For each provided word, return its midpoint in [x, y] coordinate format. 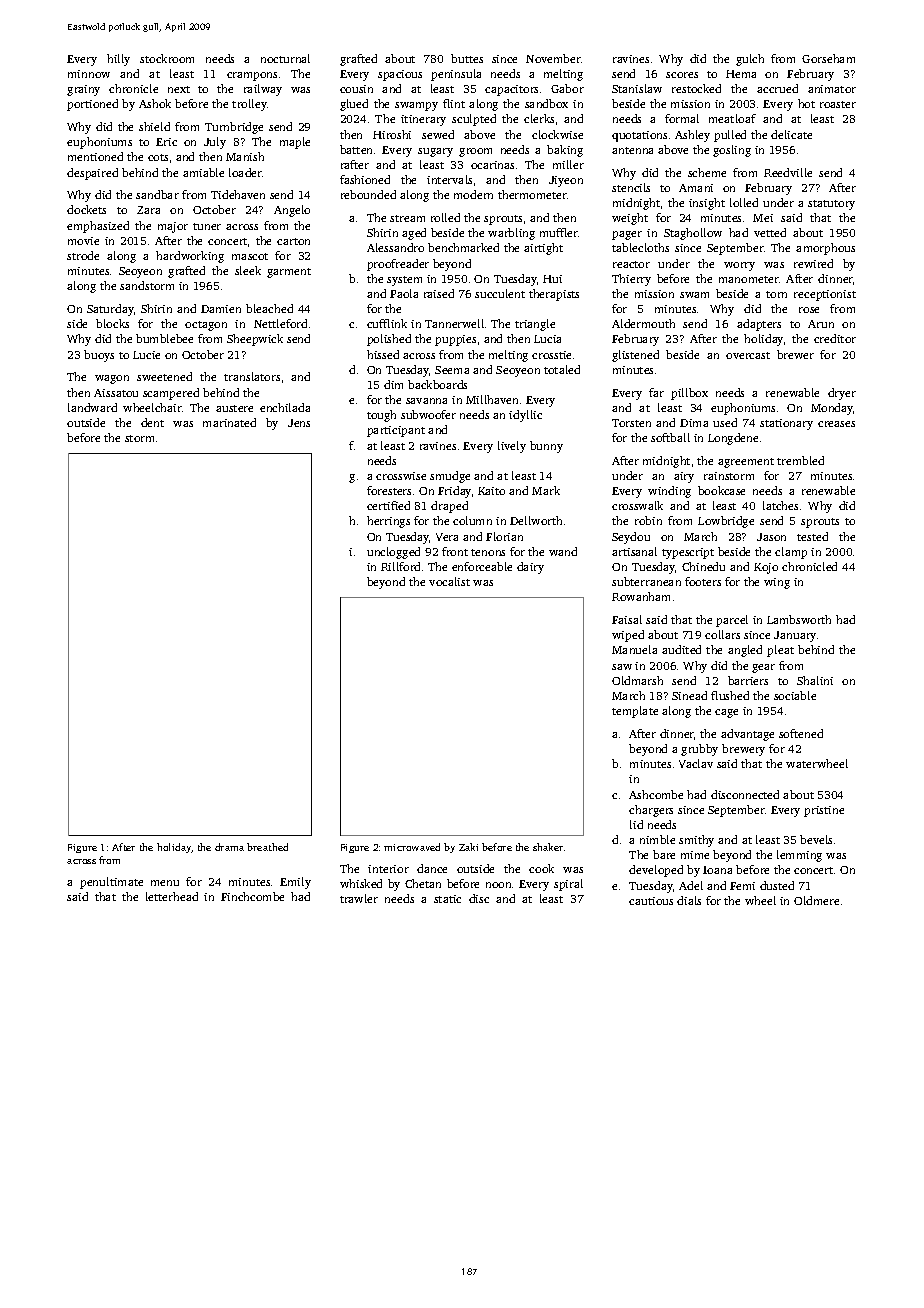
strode [83, 255]
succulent [500, 293]
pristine [824, 811]
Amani [696, 188]
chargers [651, 811]
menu [165, 883]
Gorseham [828, 58]
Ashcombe [656, 794]
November [553, 58]
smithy [696, 841]
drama [229, 847]
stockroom [167, 58]
